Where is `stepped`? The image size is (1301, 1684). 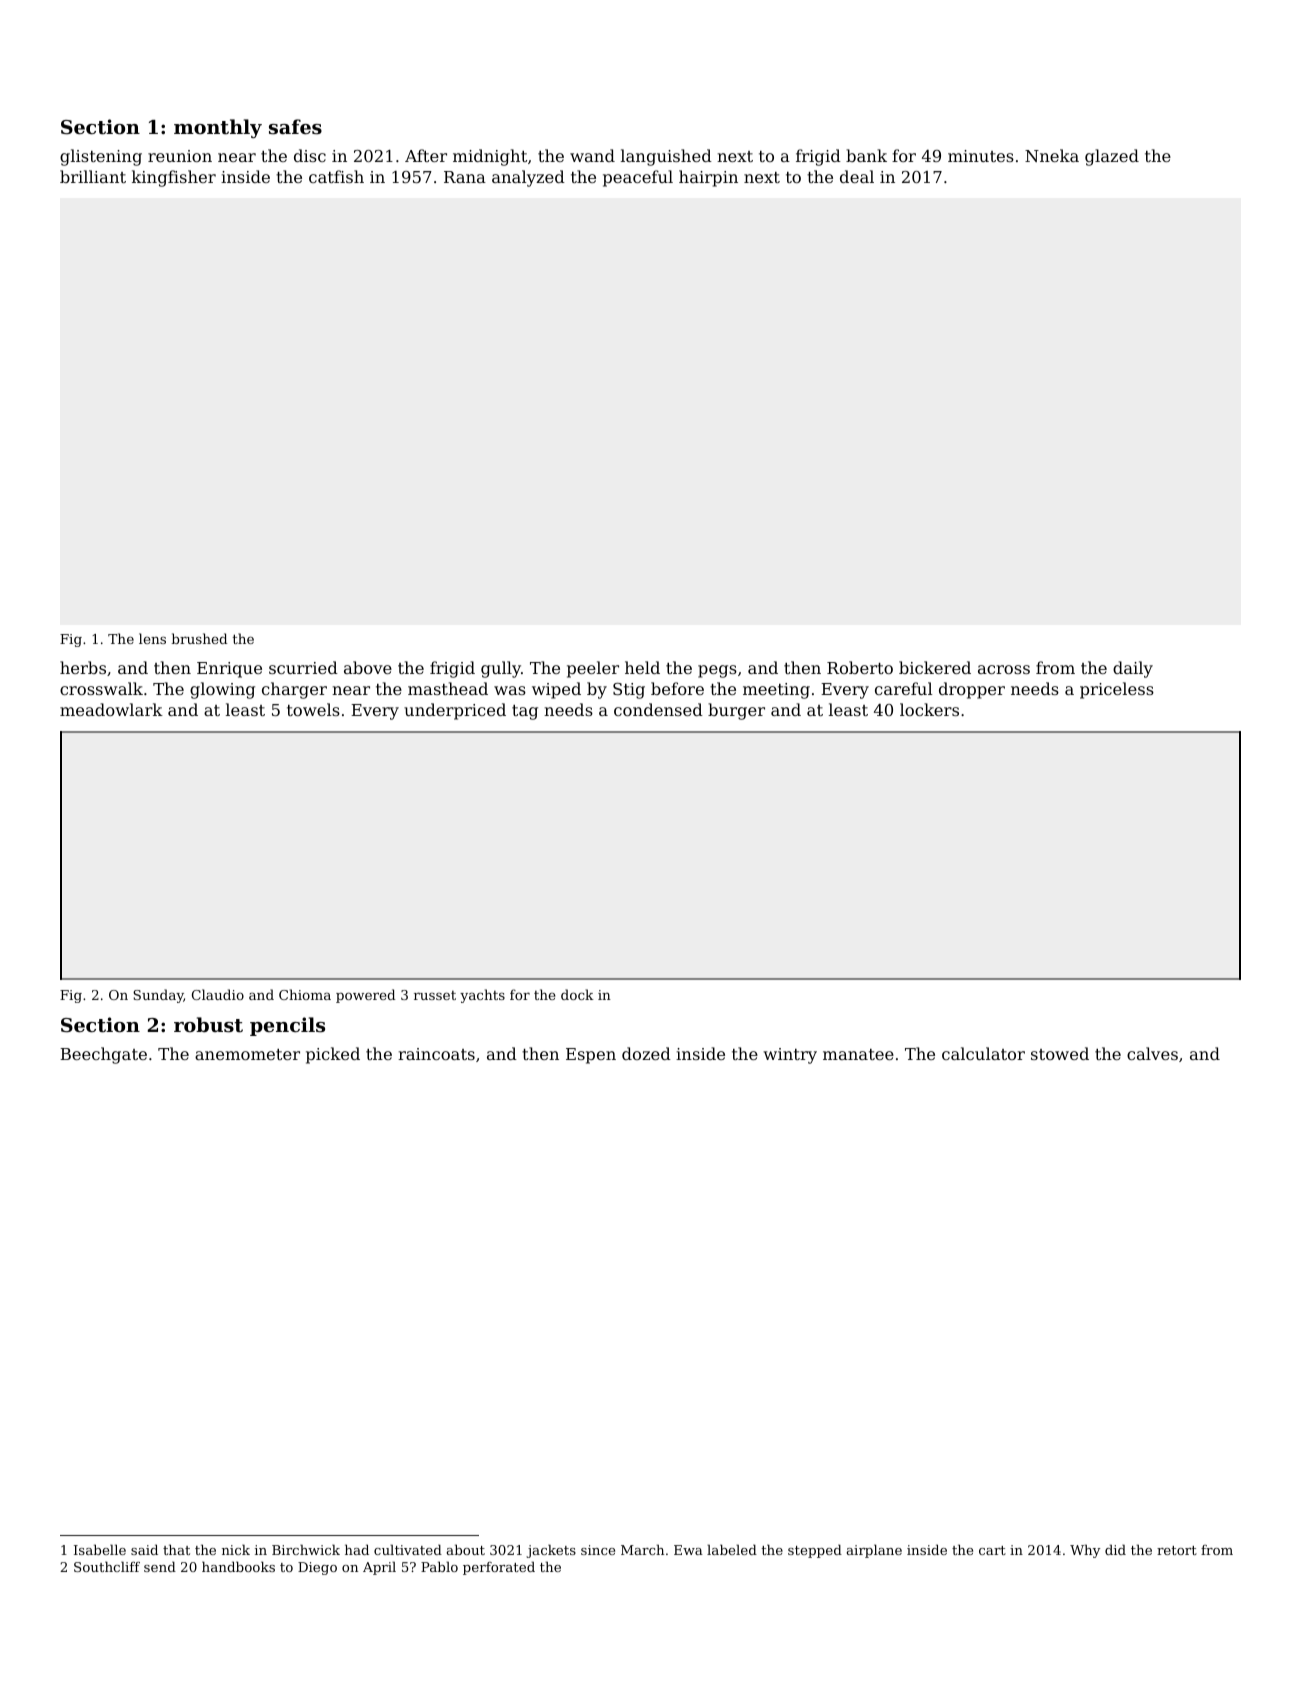 stepped is located at coordinates (815, 1551).
